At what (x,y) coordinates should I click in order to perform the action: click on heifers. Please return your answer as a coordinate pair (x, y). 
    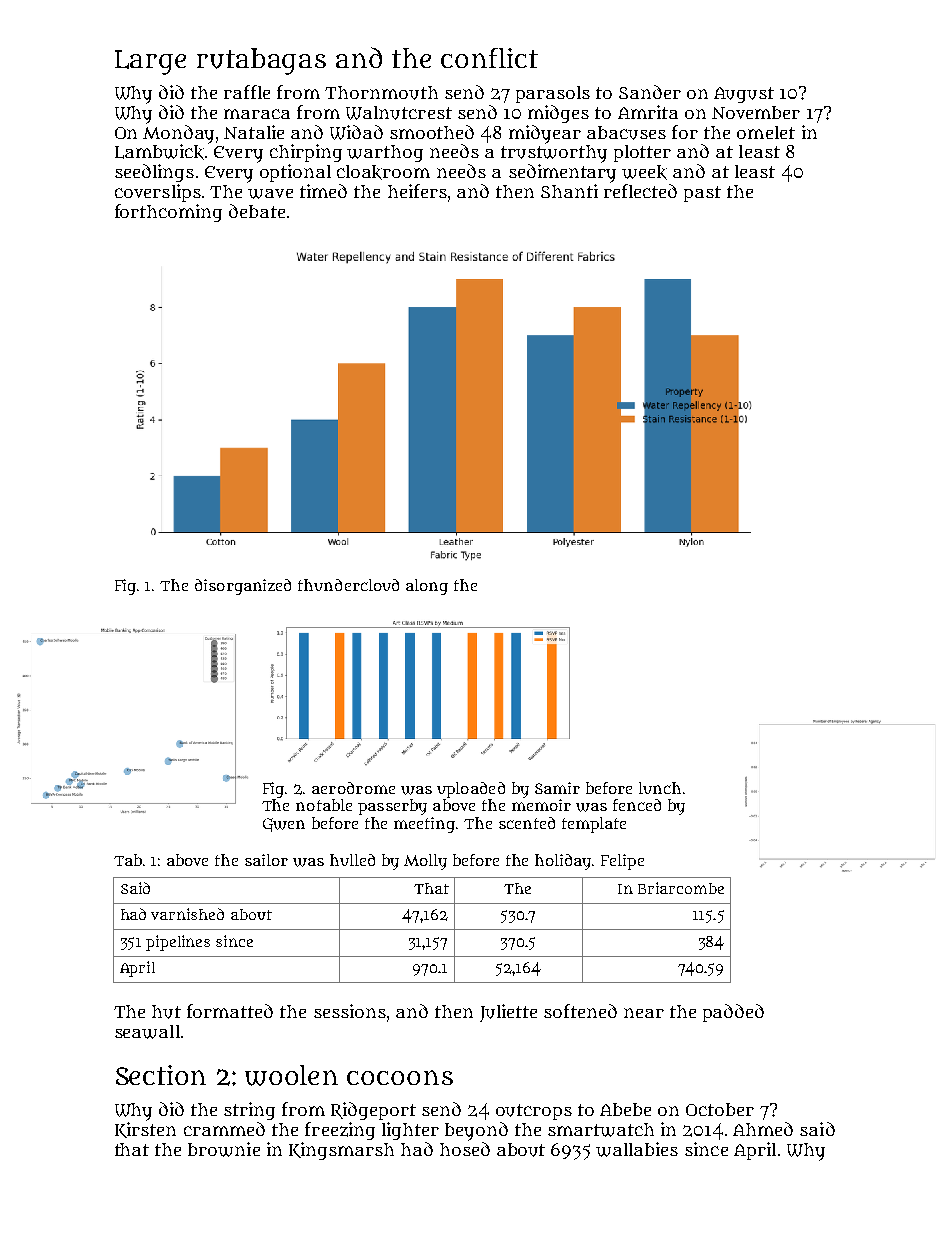
    Looking at the image, I should click on (417, 191).
